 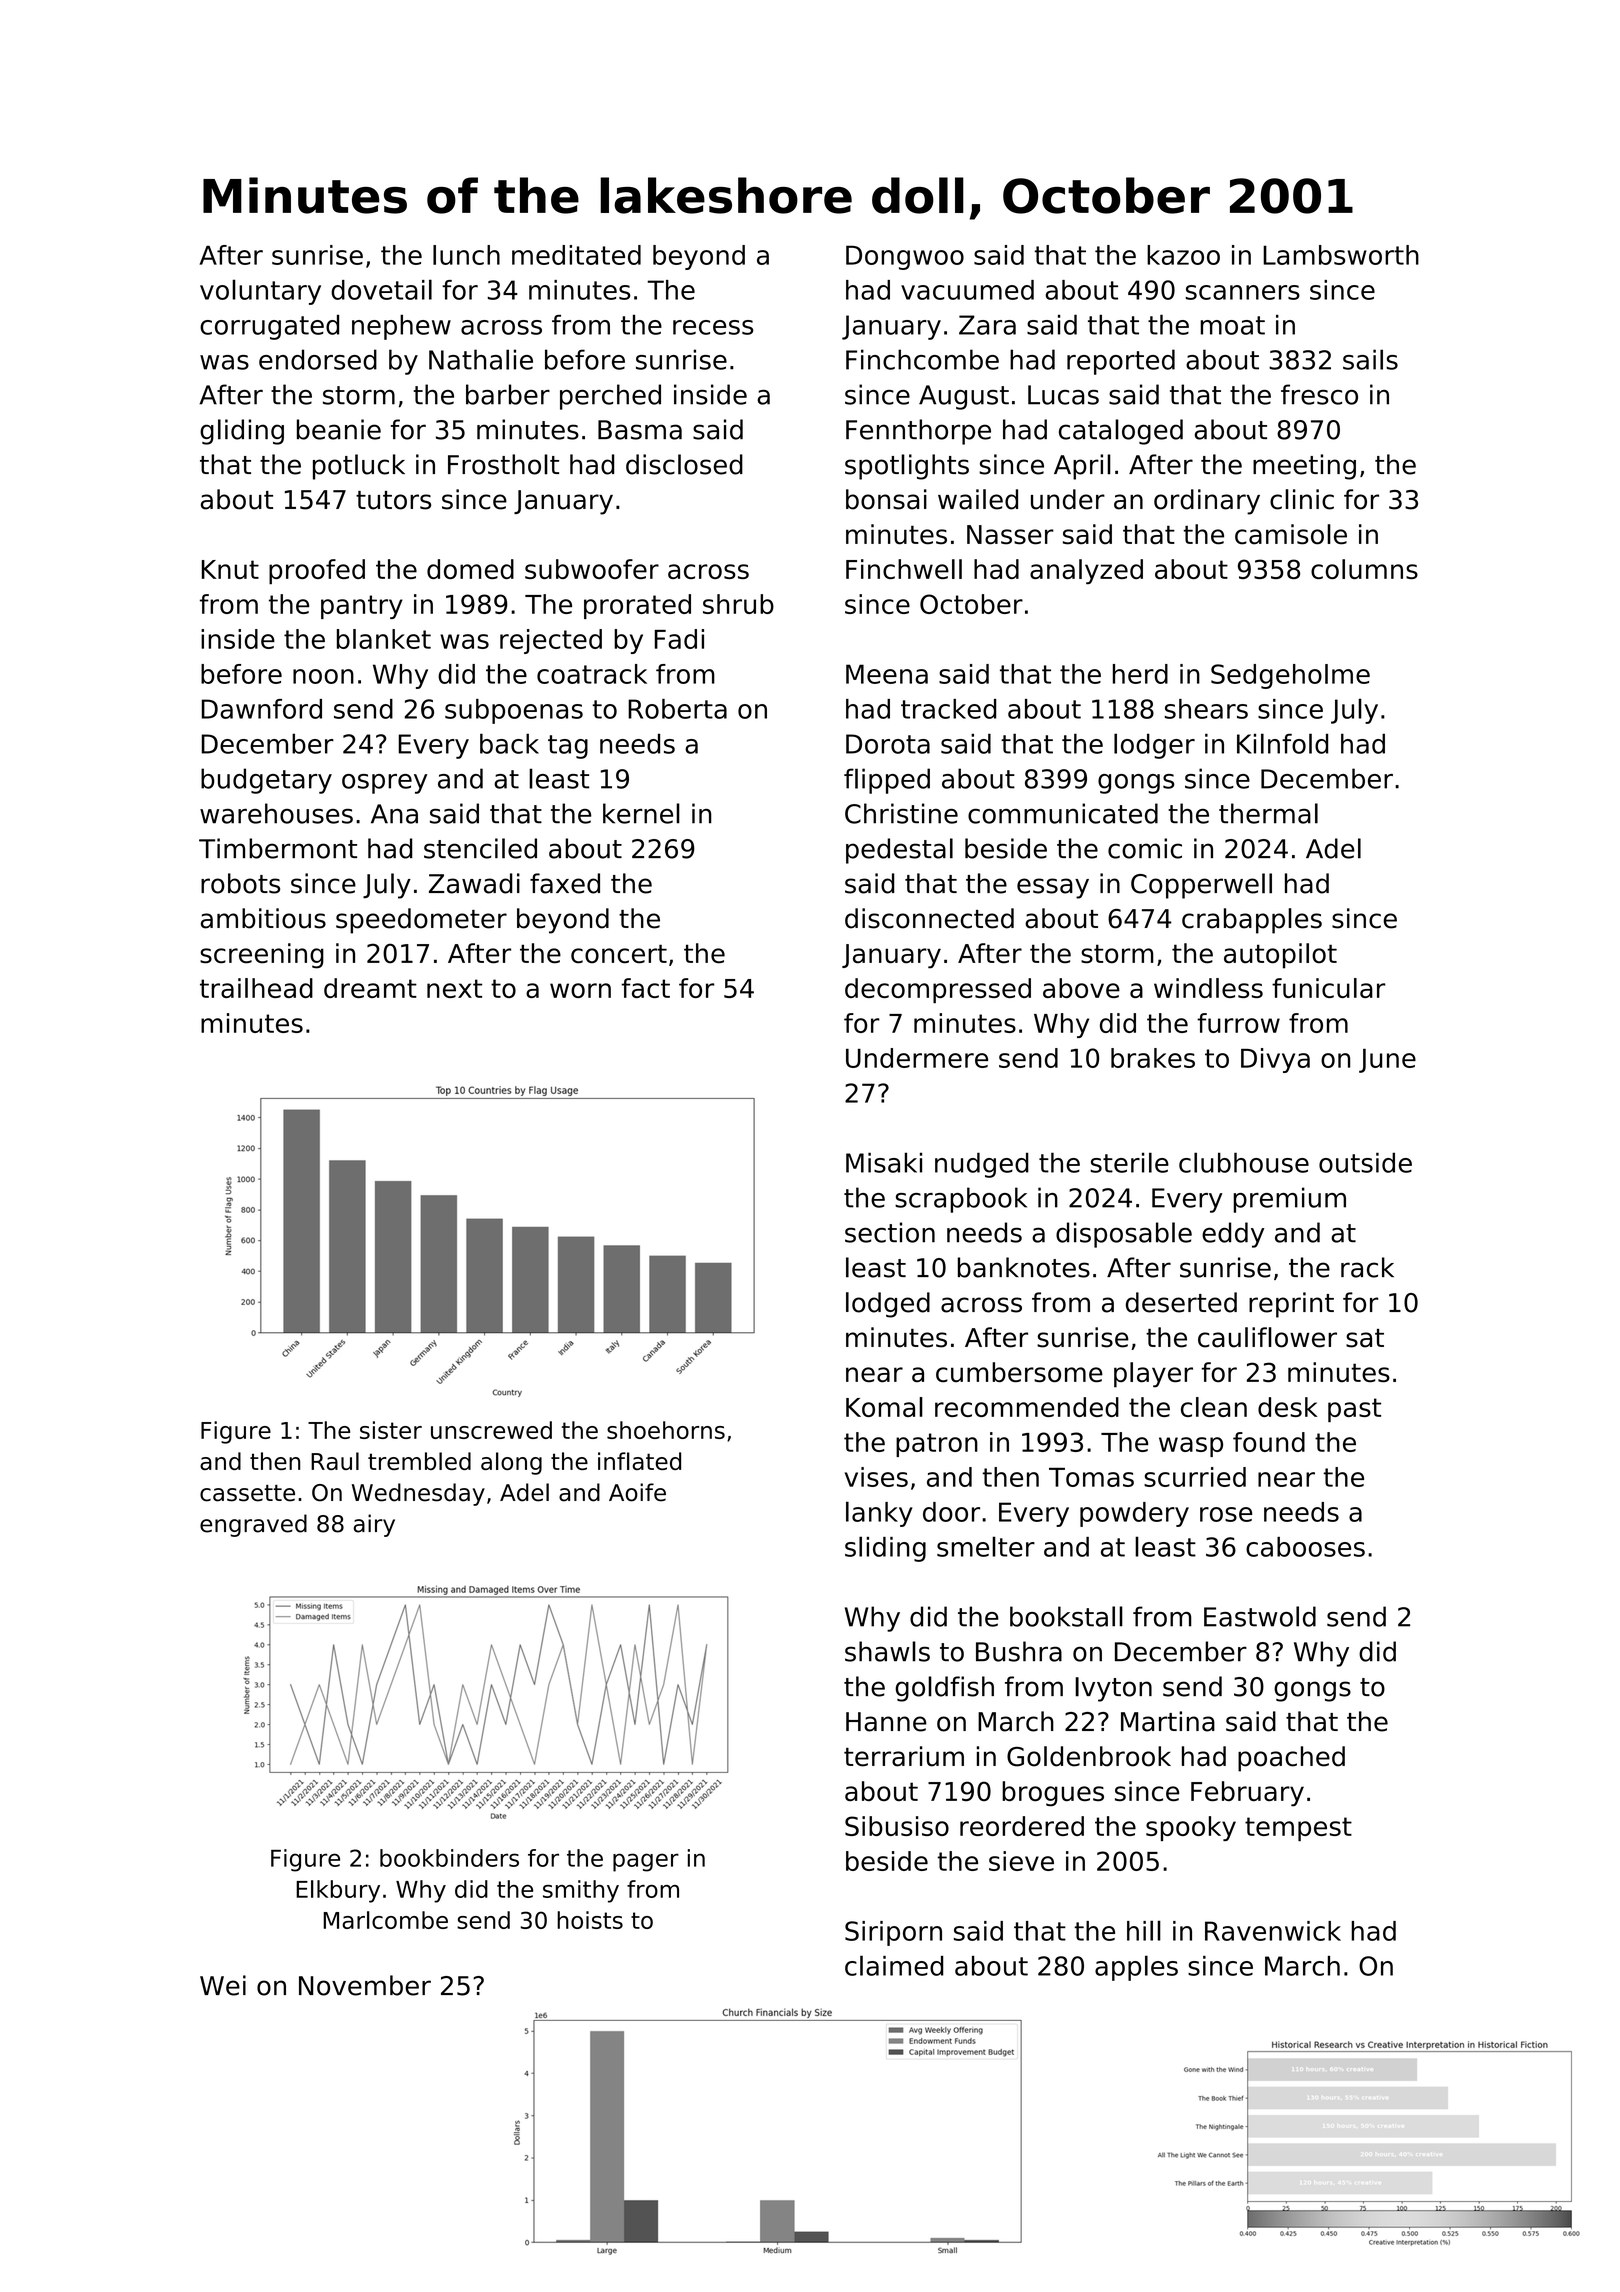 What do you see at coordinates (887, 1651) in the screenshot?
I see `shawls` at bounding box center [887, 1651].
